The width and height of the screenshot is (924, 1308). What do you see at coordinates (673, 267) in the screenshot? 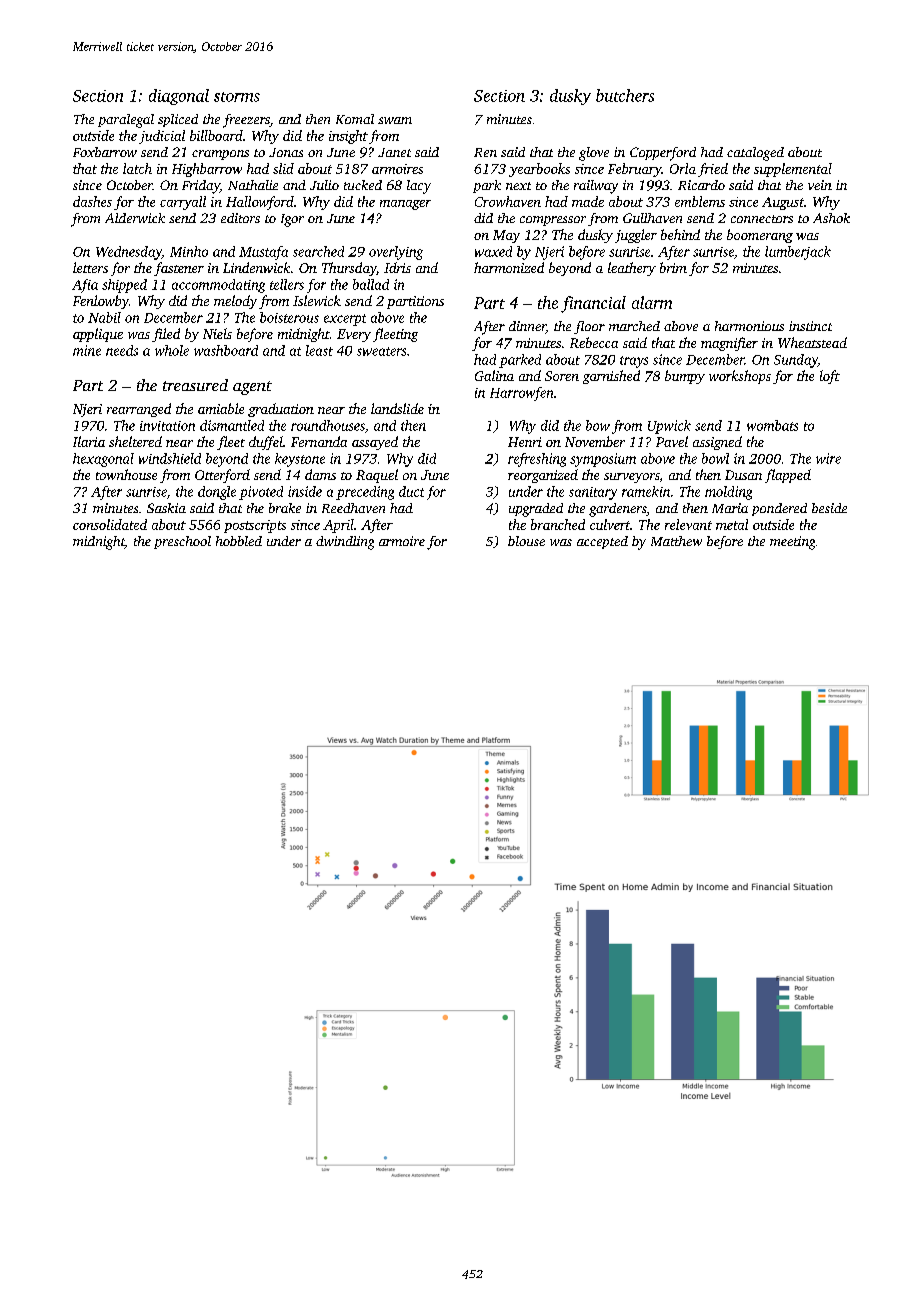
I see `brim` at bounding box center [673, 267].
